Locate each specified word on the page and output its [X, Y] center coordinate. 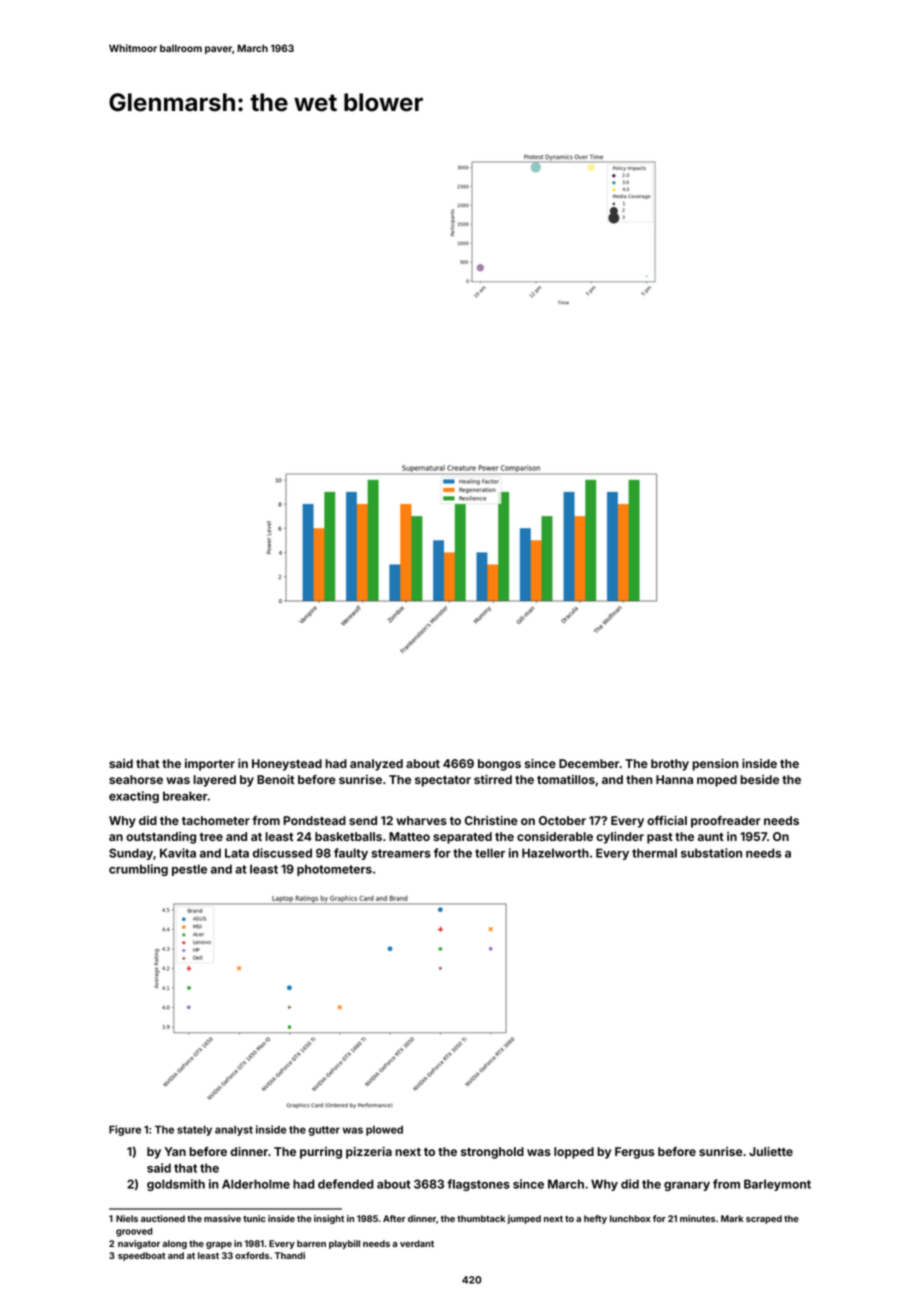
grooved [134, 1232]
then [639, 779]
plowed [384, 1131]
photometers [334, 870]
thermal [654, 853]
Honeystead [287, 765]
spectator [443, 781]
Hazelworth [555, 853]
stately [194, 1130]
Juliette [771, 1151]
